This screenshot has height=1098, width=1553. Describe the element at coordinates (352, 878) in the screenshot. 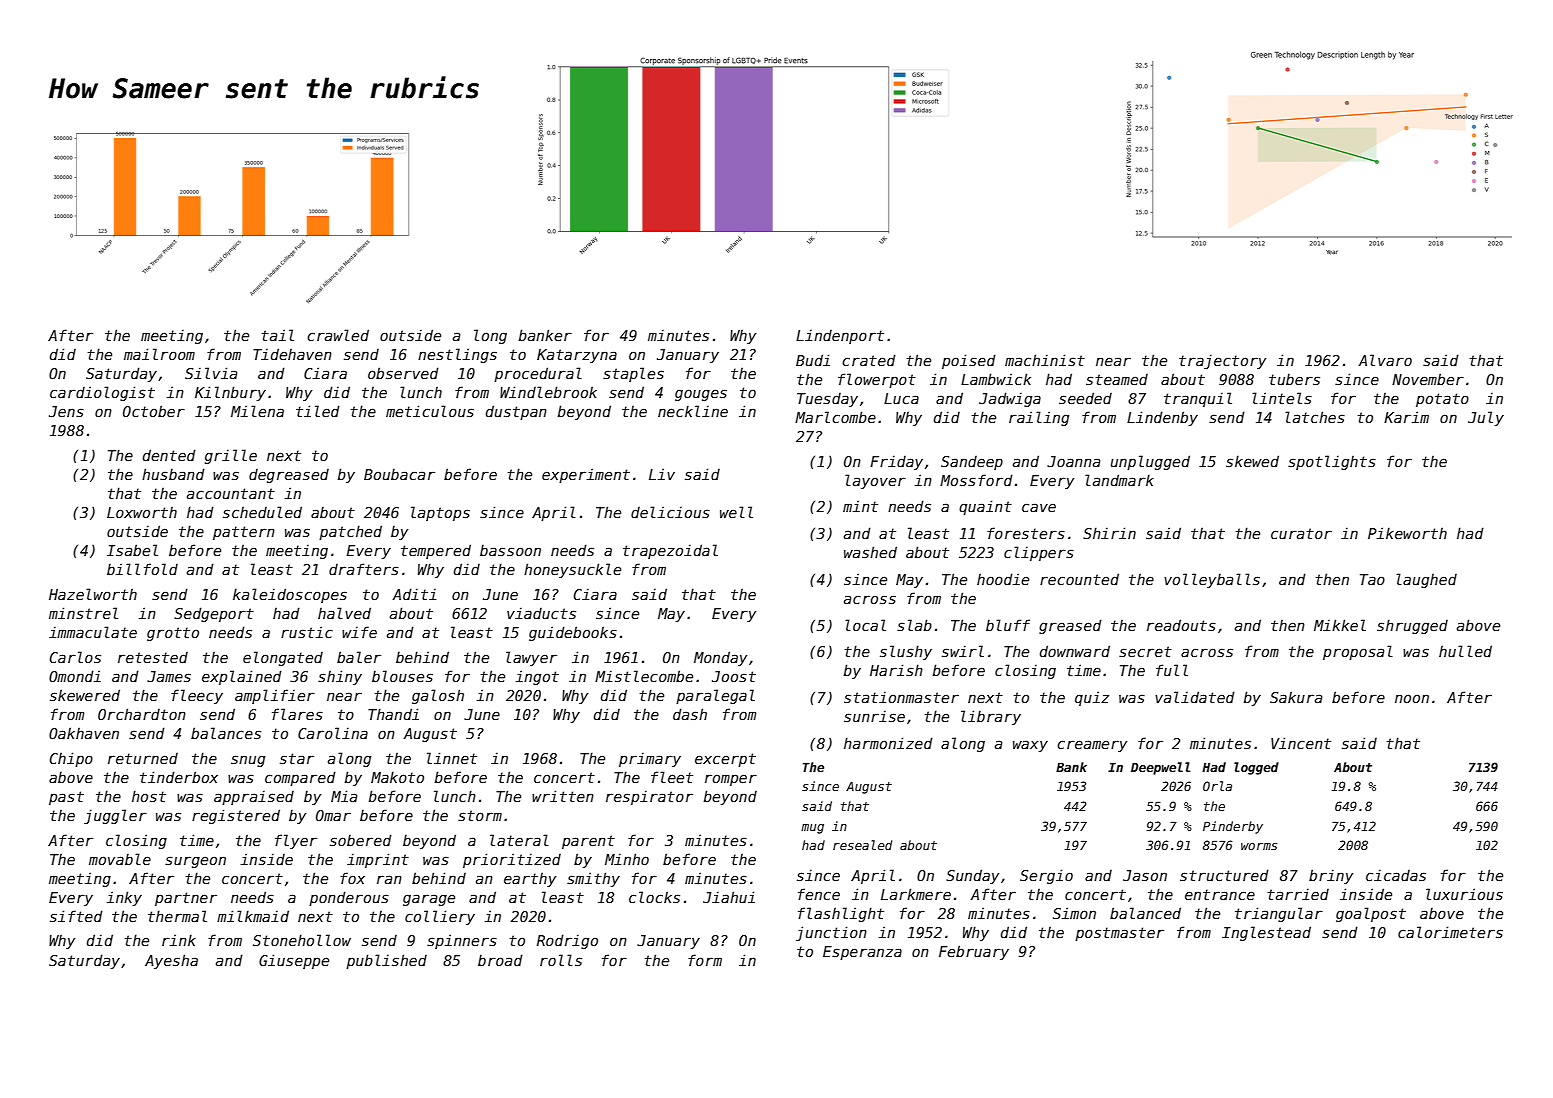

I see `fox` at that location.
